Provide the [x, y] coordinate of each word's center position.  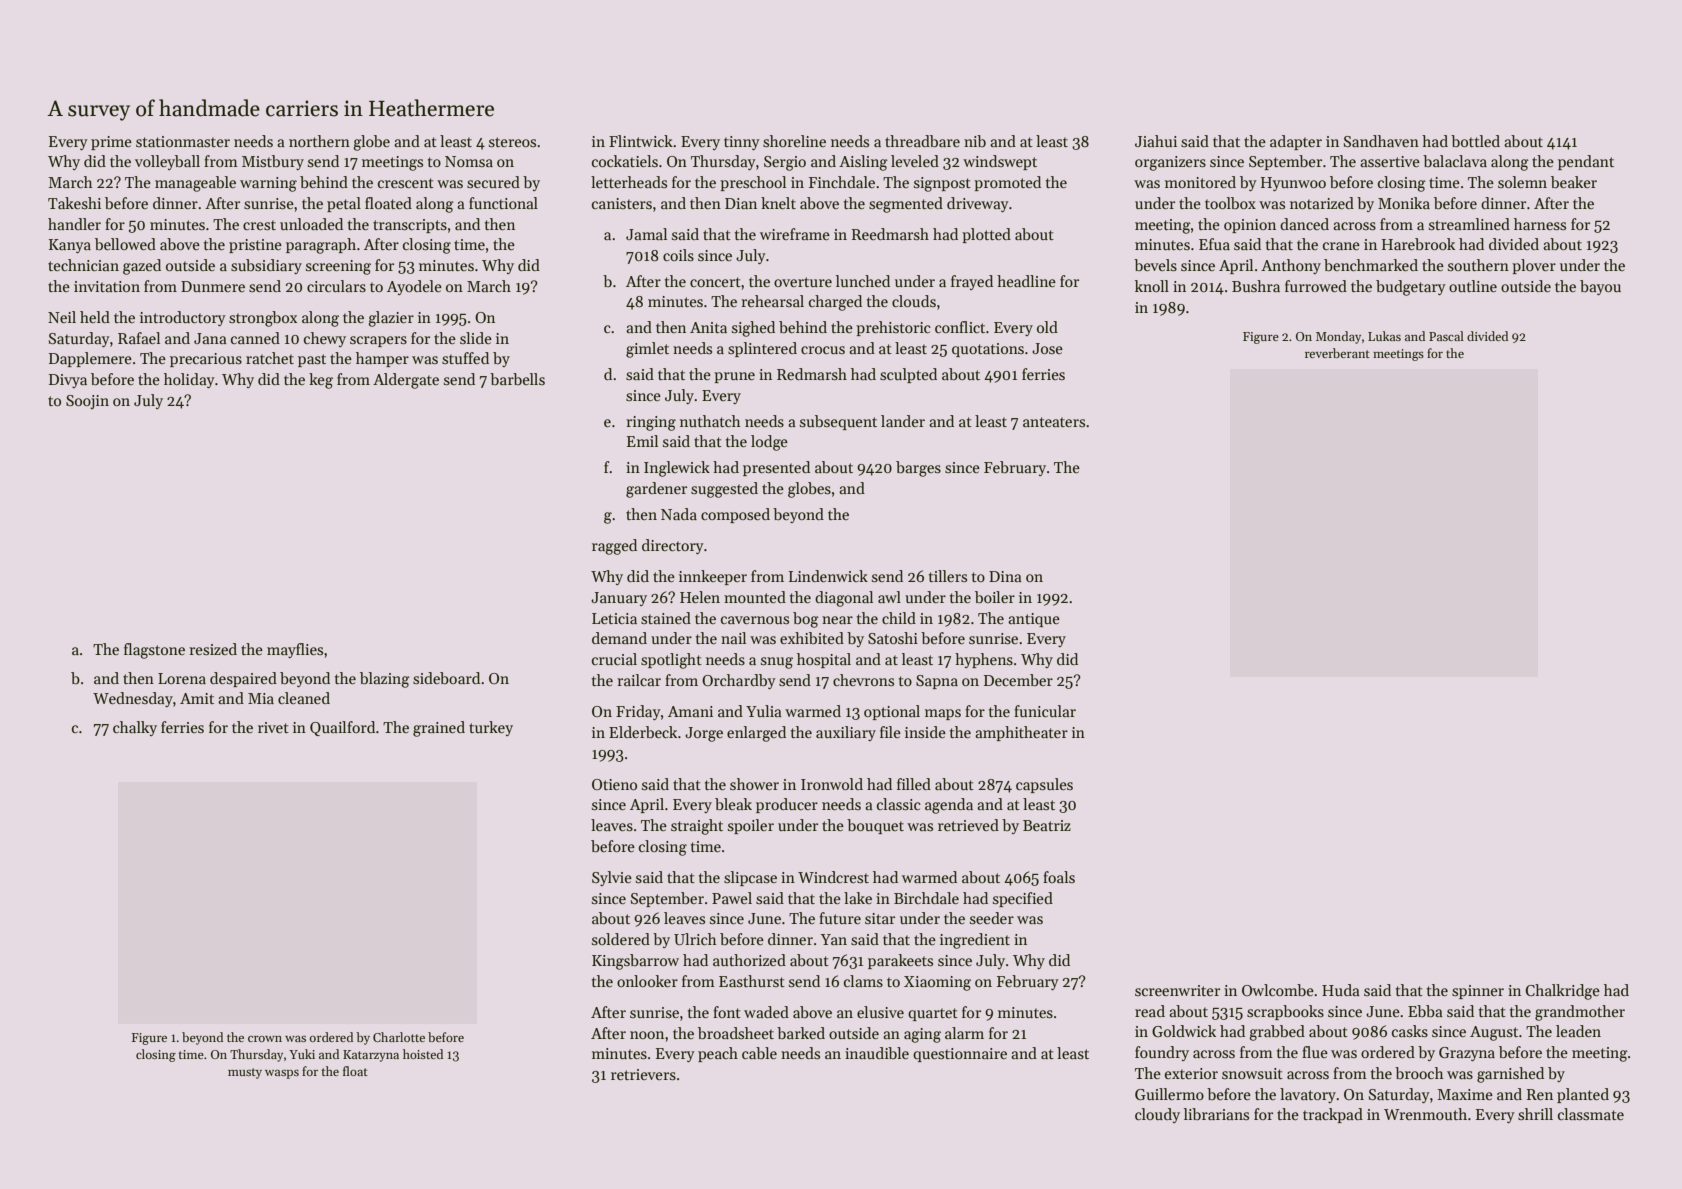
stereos [512, 142]
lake [858, 898]
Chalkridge [1562, 992]
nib [975, 141]
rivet [273, 727]
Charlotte [399, 1037]
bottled [1475, 141]
